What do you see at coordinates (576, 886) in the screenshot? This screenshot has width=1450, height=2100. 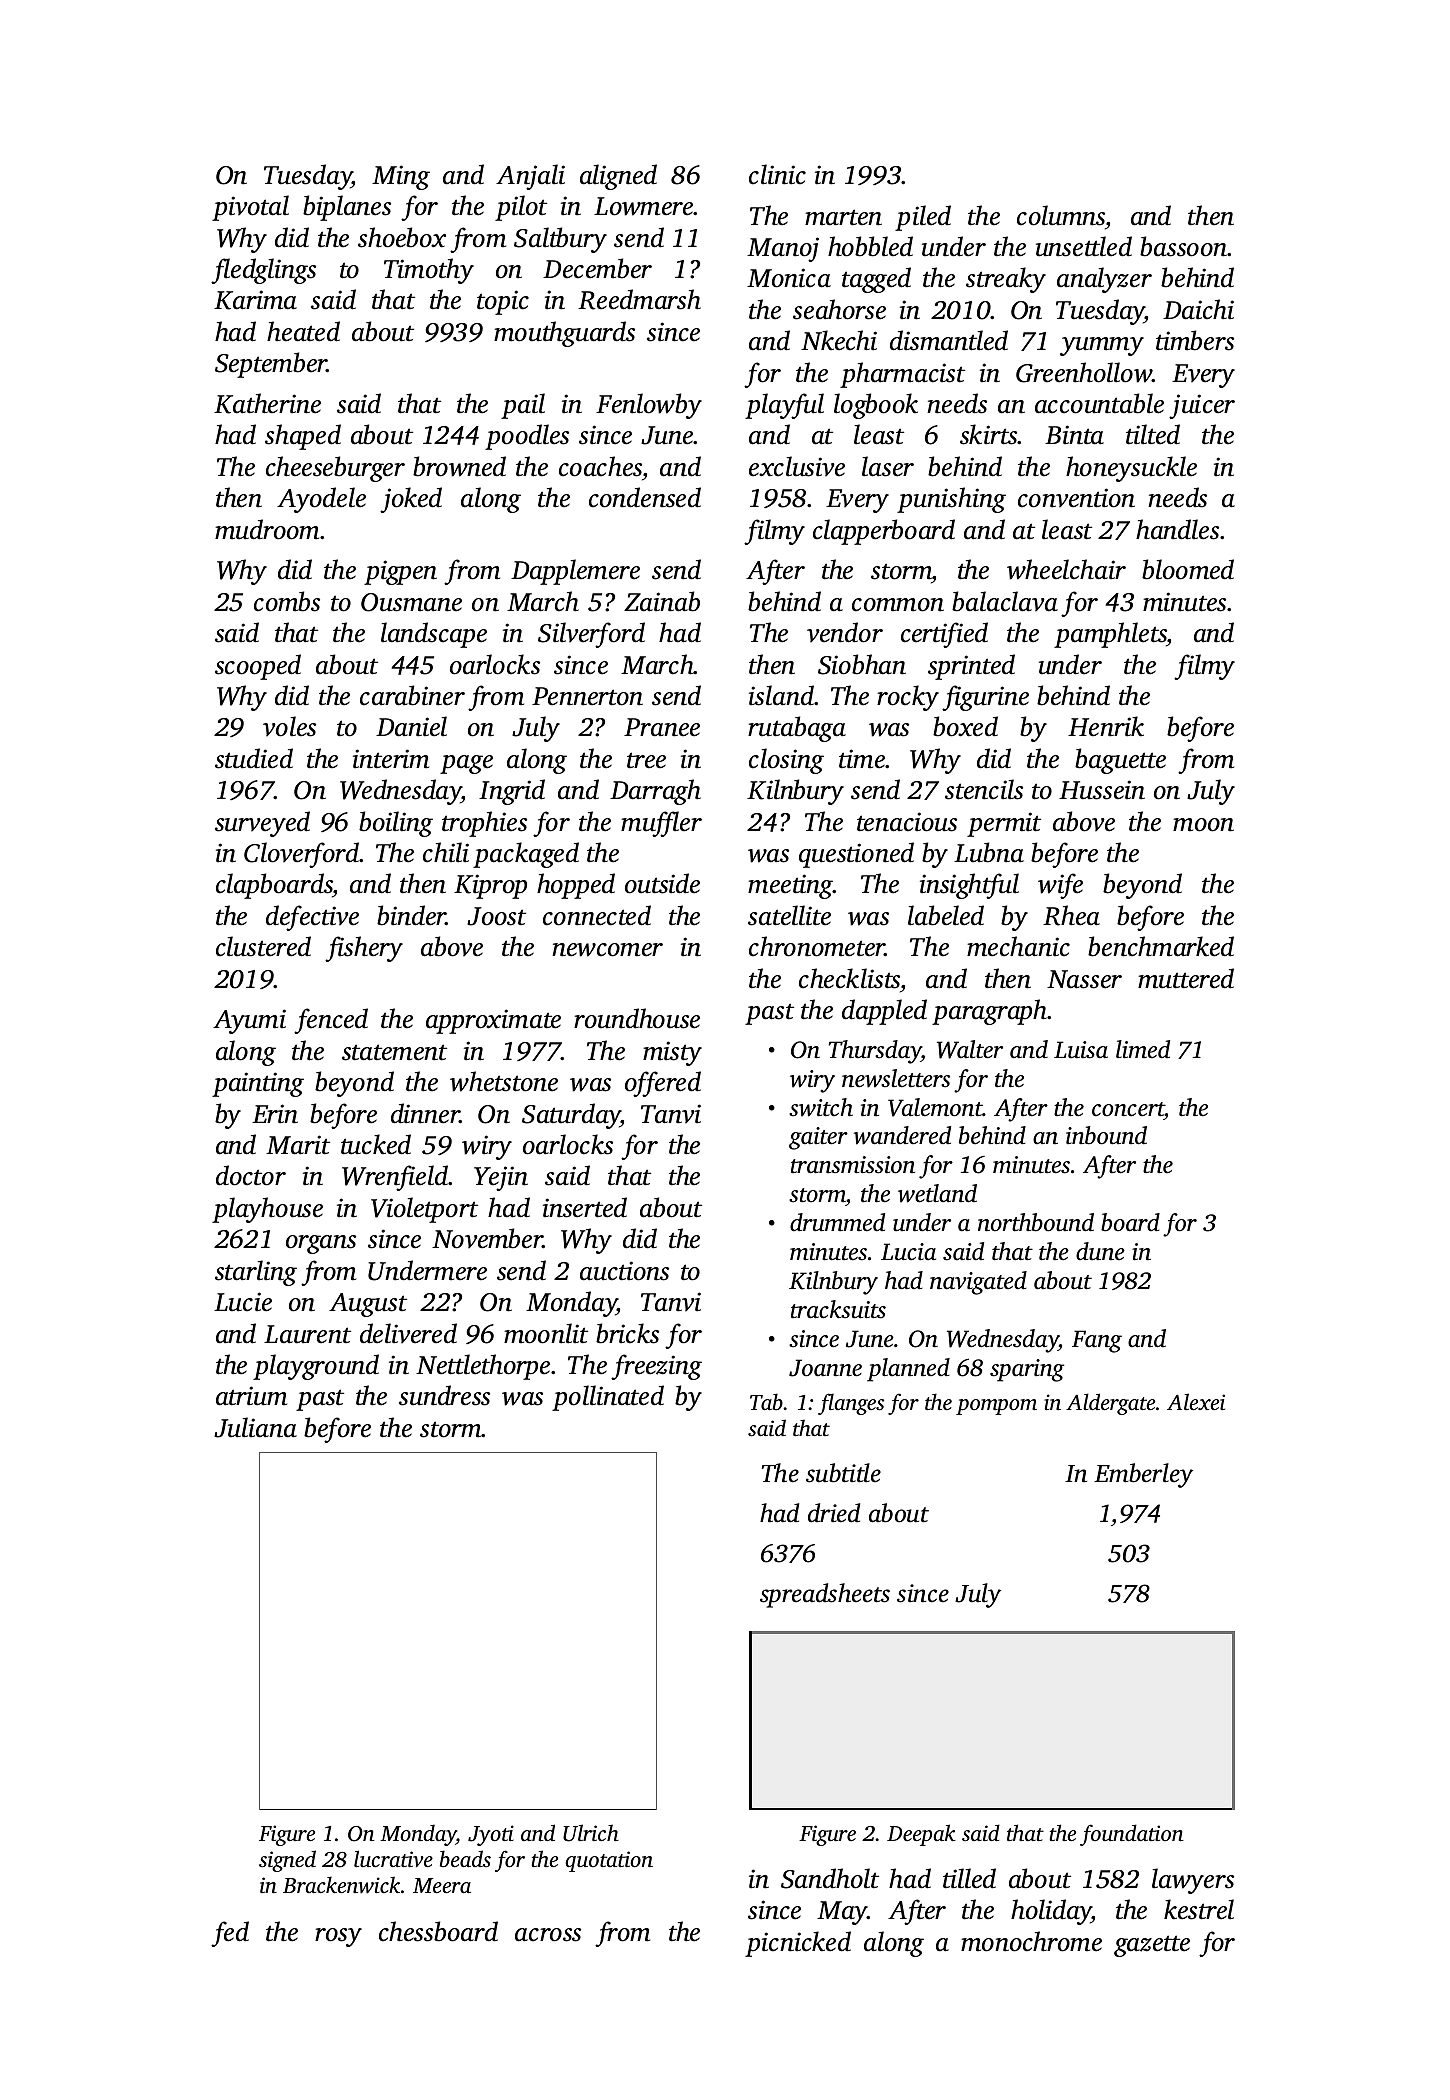 I see `hopped` at bounding box center [576, 886].
